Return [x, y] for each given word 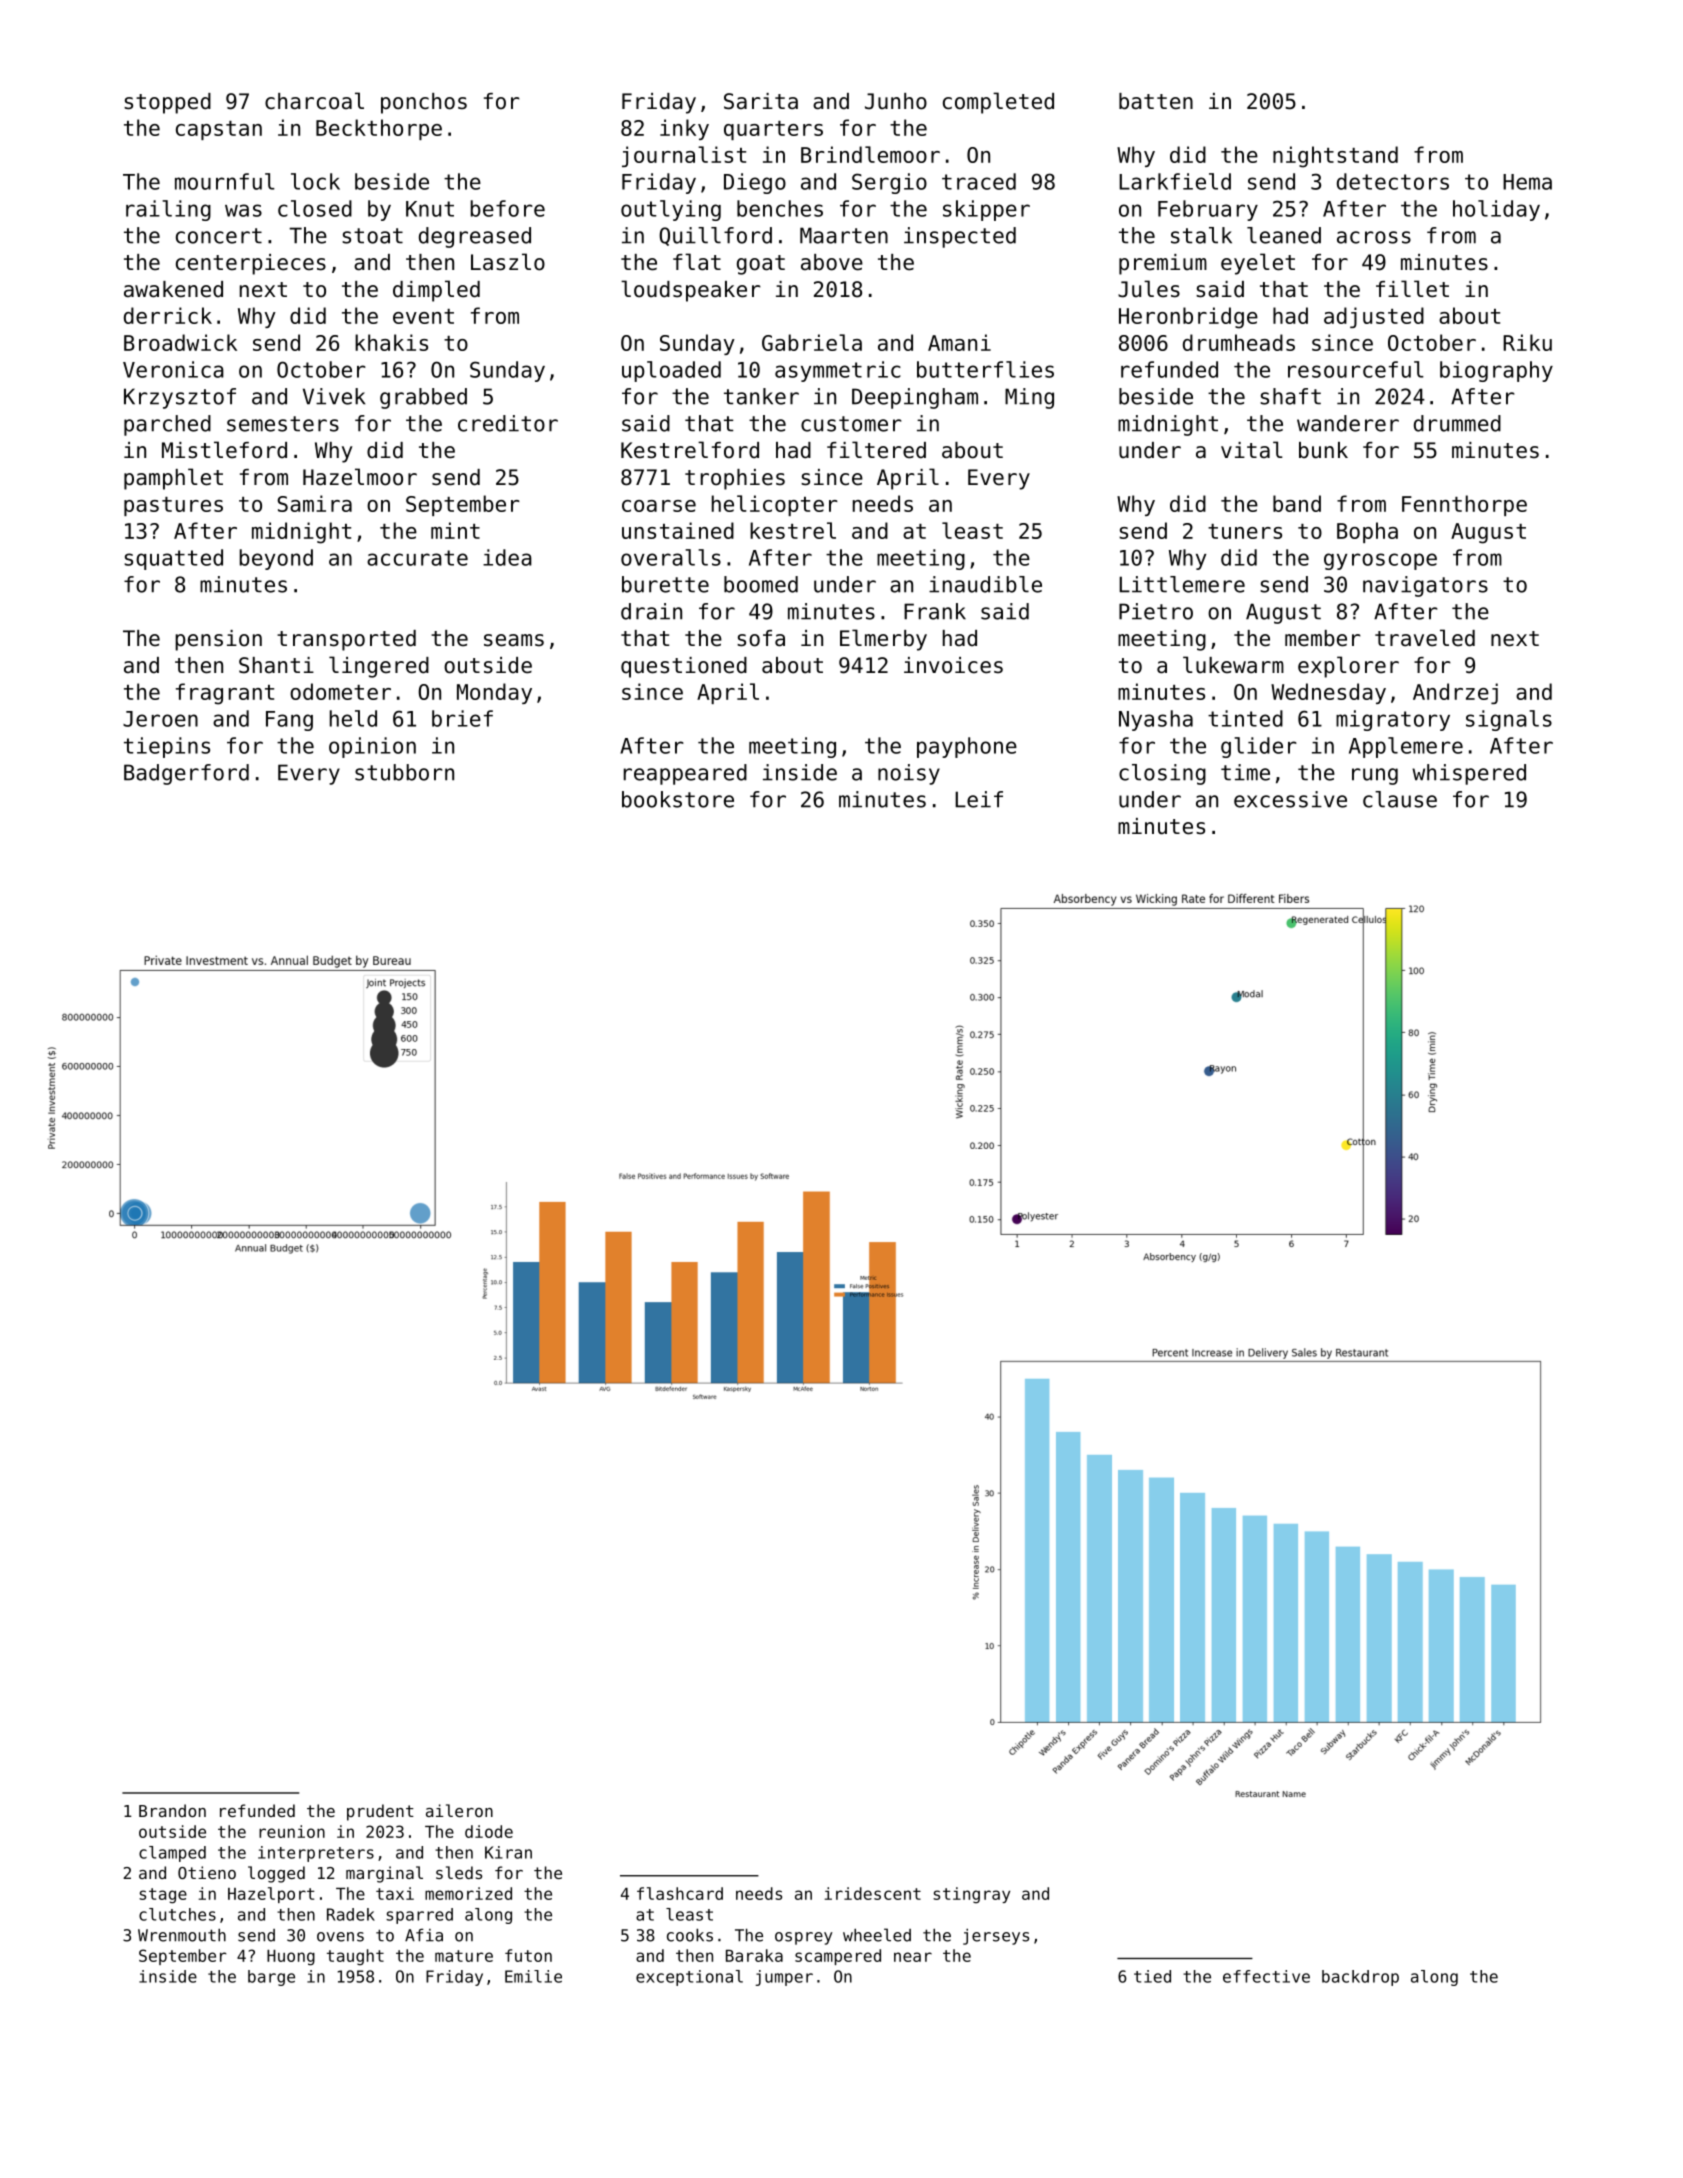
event [423, 316]
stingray [971, 1895]
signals [1509, 720]
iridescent [873, 1893]
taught [355, 1957]
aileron [459, 1810]
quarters [773, 130]
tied [1152, 1976]
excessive [1290, 799]
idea [507, 557]
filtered [876, 450]
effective [1266, 1976]
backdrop [1360, 1978]
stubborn [404, 772]
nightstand [1335, 157]
